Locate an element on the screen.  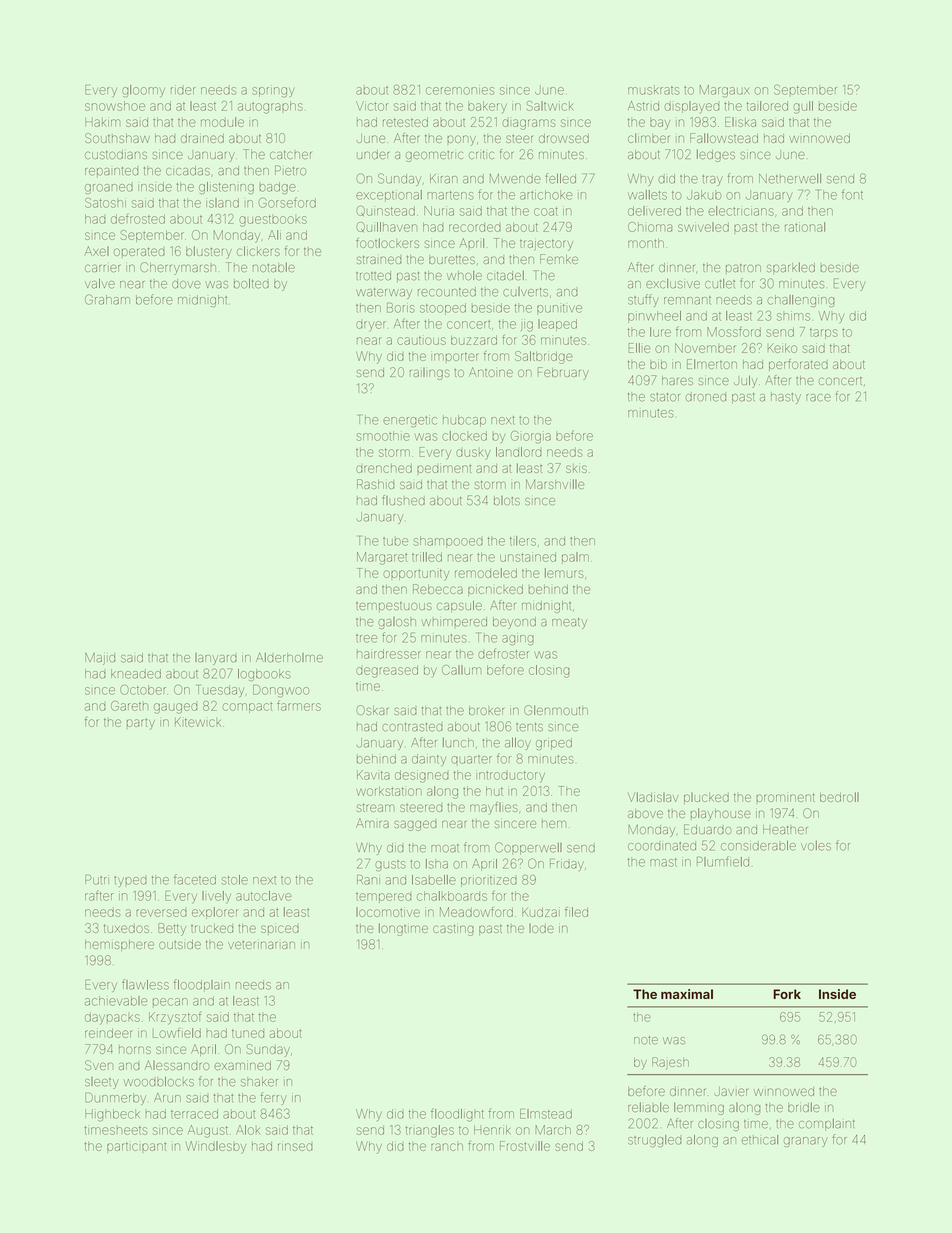
ethical is located at coordinates (760, 1140).
